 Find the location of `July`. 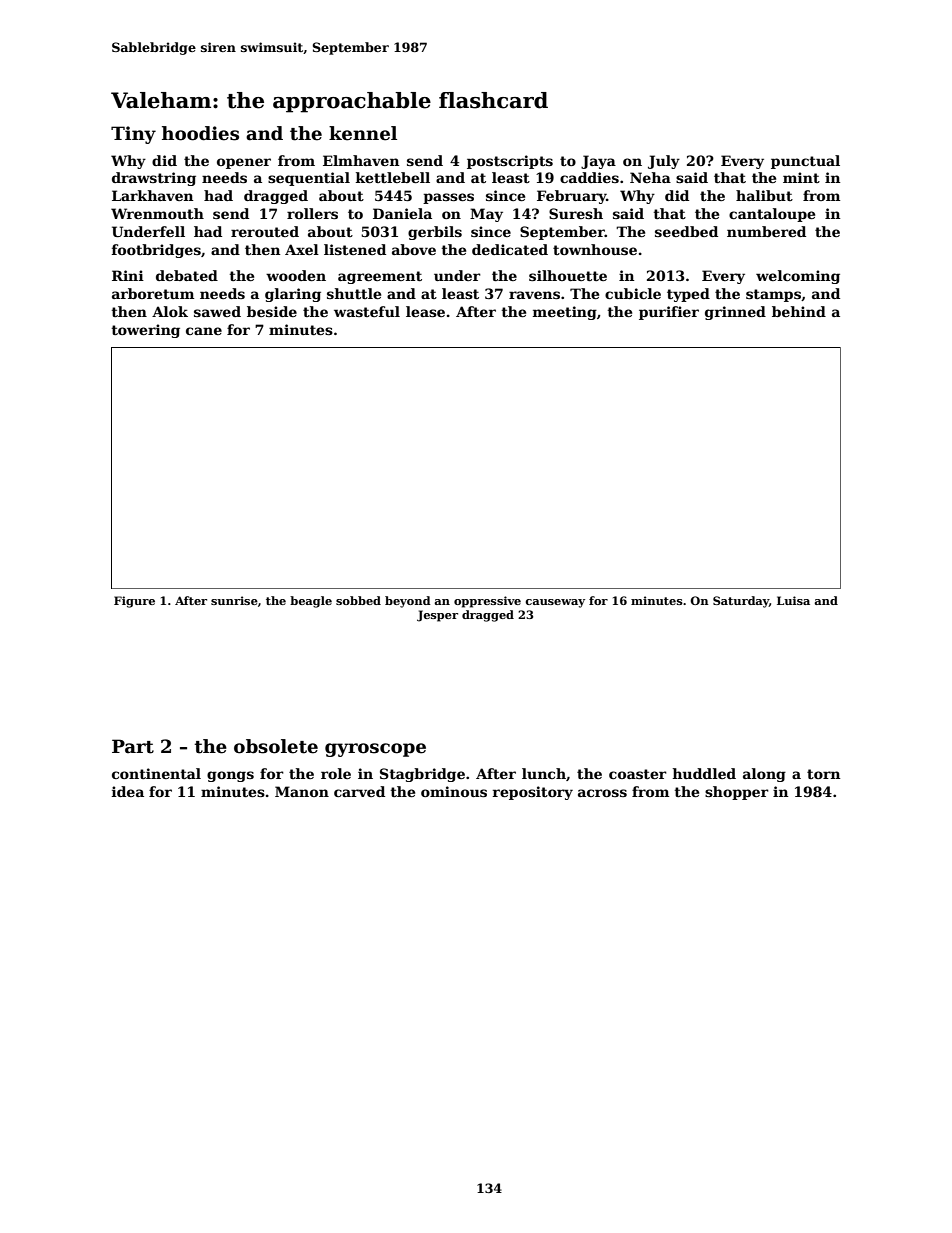

July is located at coordinates (664, 162).
